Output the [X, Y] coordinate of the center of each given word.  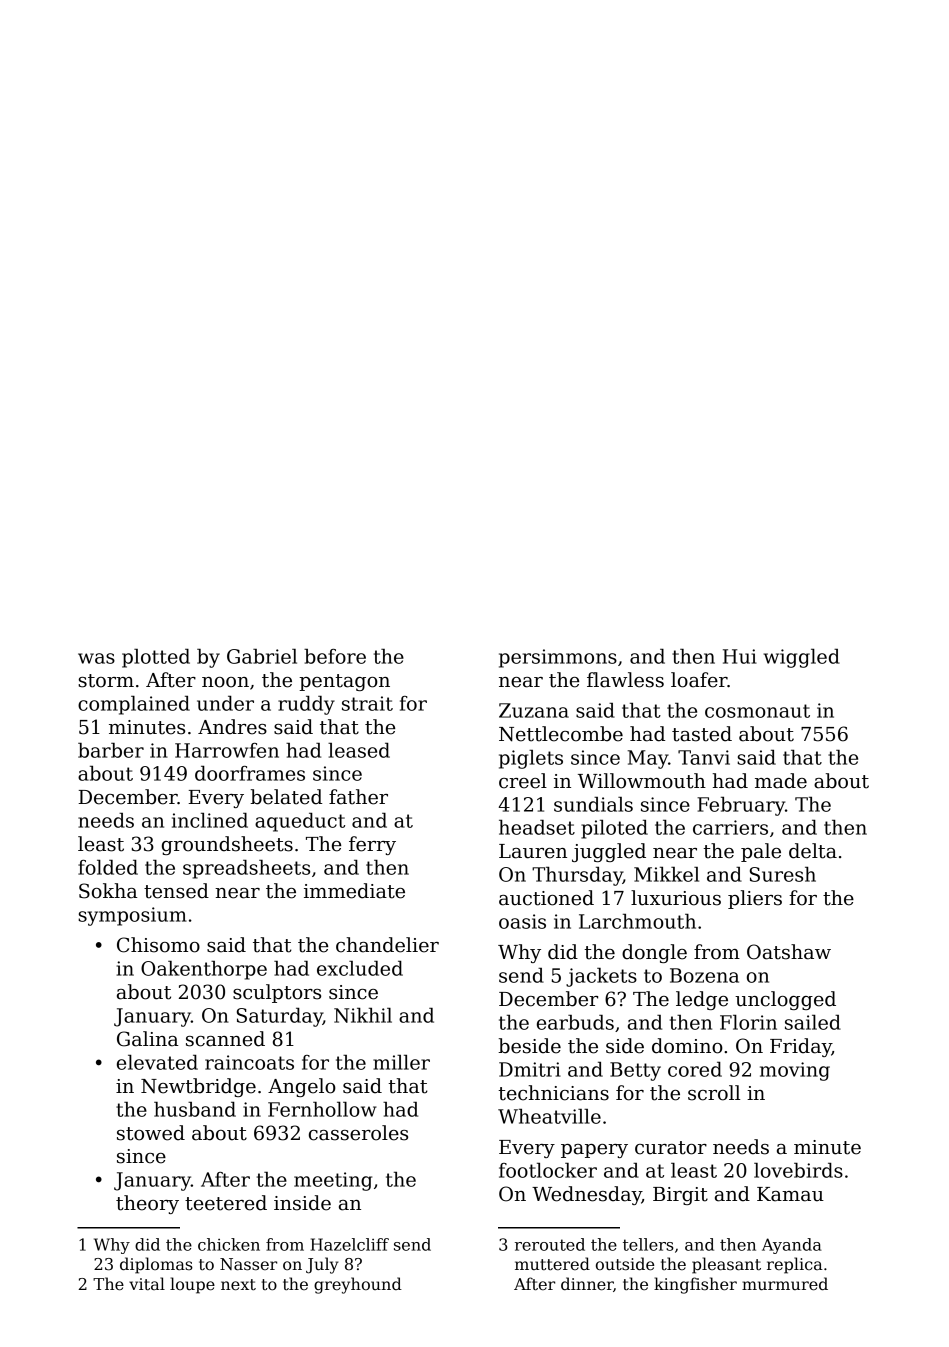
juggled [609, 852]
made [781, 781]
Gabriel [262, 656]
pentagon [344, 682]
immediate [354, 891]
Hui [740, 656]
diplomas [156, 1265]
